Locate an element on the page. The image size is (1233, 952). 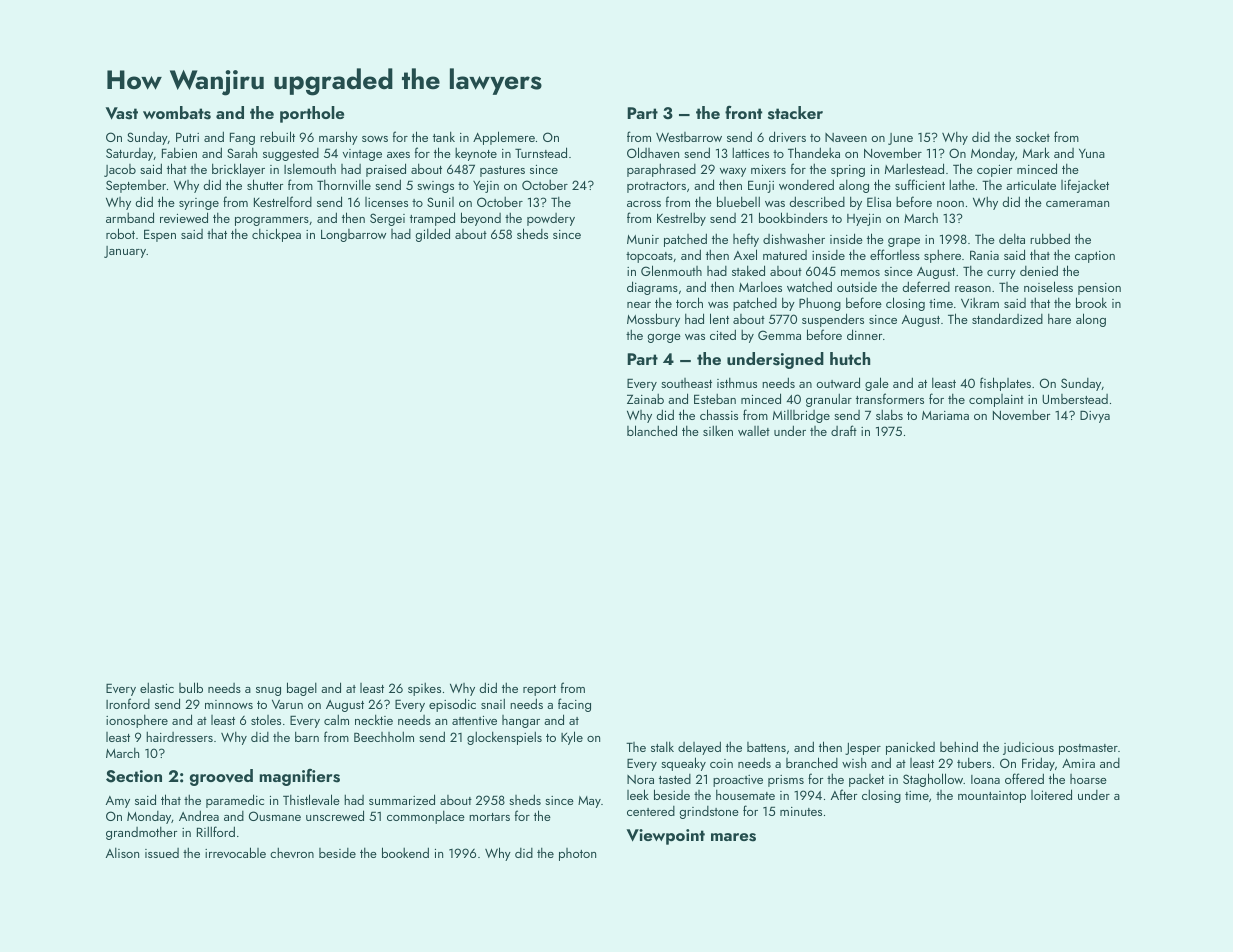
transformers is located at coordinates (890, 398).
